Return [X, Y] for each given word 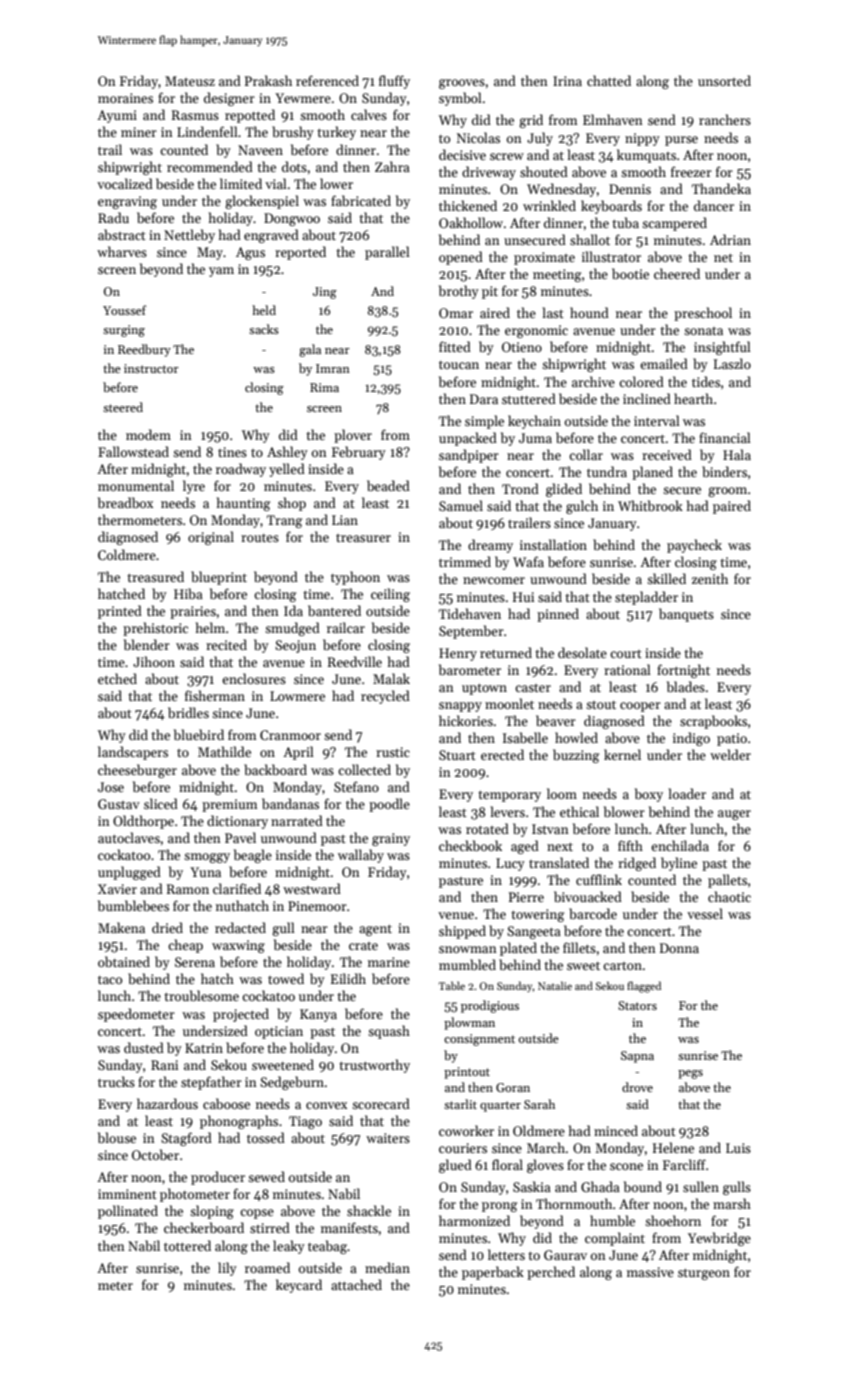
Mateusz [190, 81]
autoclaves [129, 837]
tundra [607, 471]
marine [389, 962]
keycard [299, 1286]
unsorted [724, 80]
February [359, 453]
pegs [690, 1074]
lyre [194, 487]
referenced [327, 80]
